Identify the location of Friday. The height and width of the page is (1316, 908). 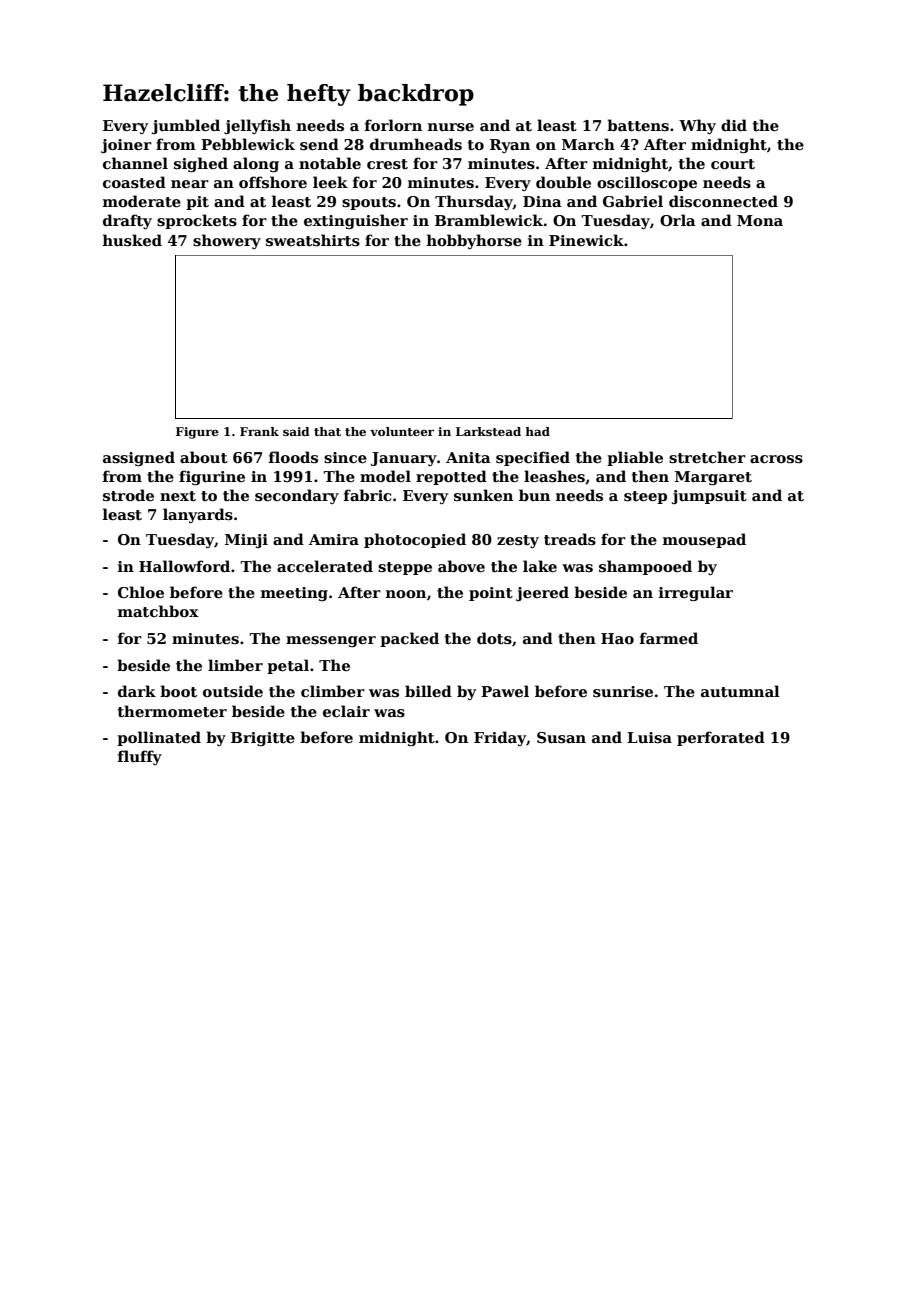
(500, 738).
